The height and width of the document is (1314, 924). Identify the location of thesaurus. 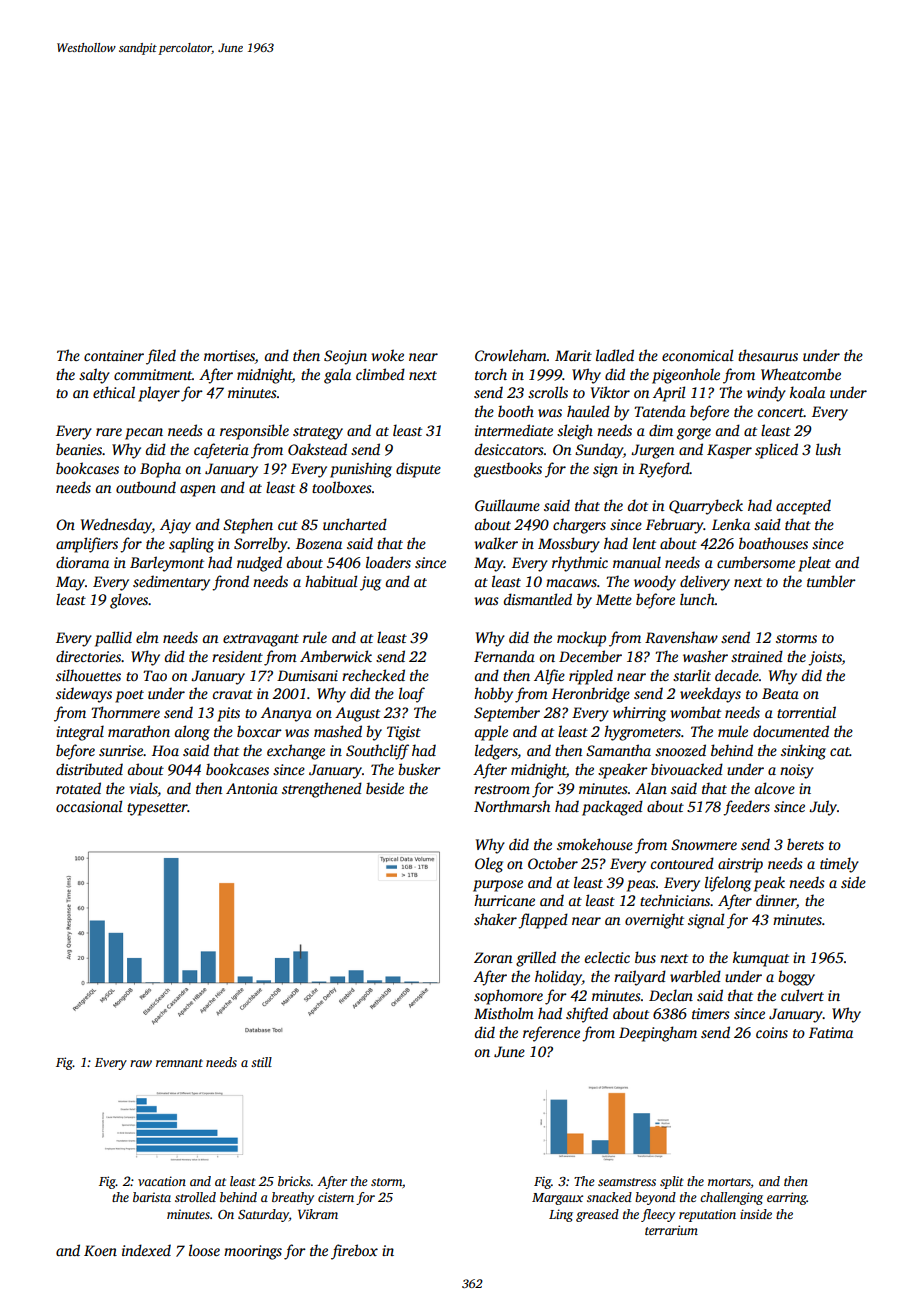
(768, 355).
